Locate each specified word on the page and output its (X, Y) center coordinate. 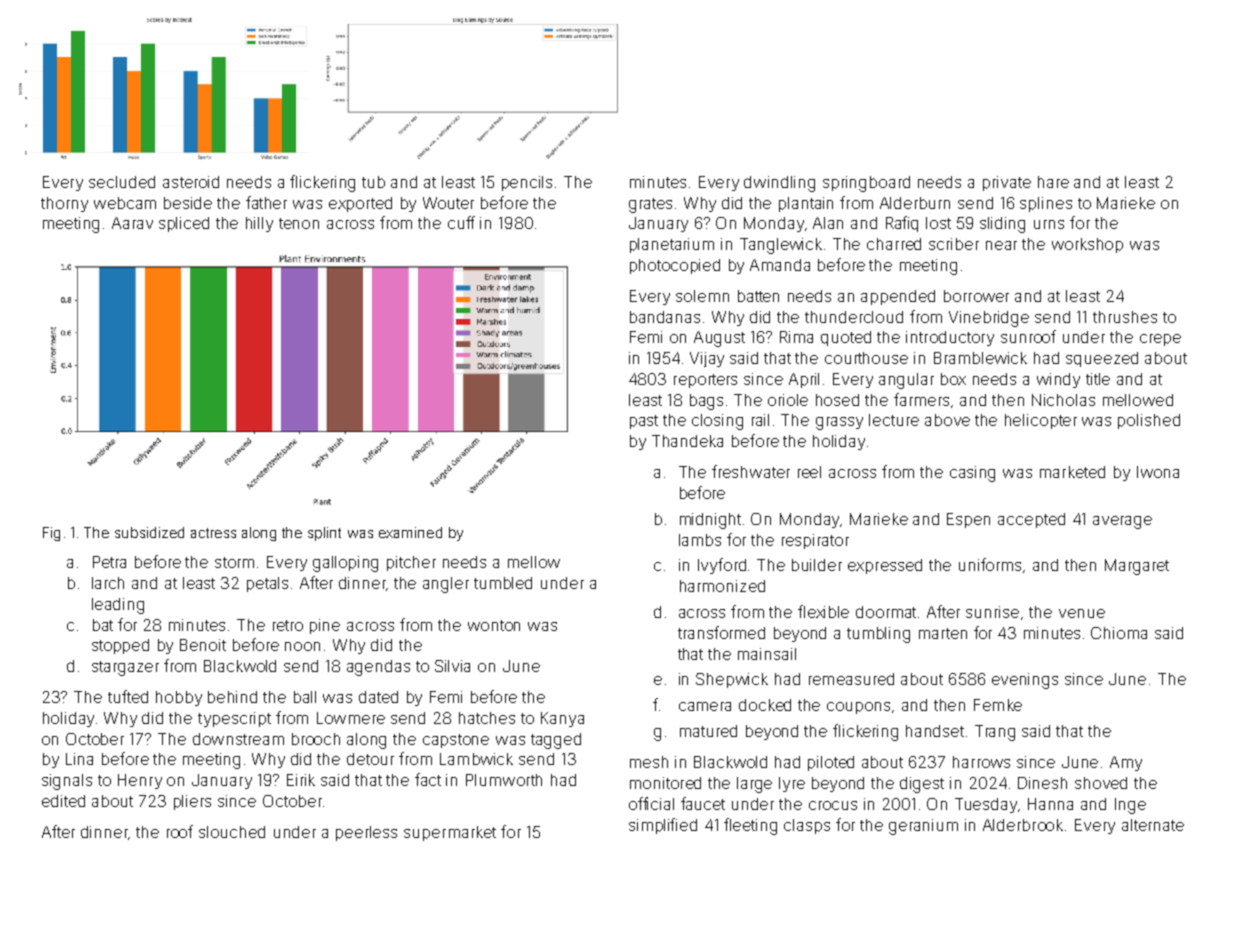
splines (1046, 204)
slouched (232, 832)
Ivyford (722, 566)
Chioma (1119, 633)
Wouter (448, 203)
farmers (921, 399)
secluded (122, 182)
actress (213, 533)
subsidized (149, 532)
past (644, 422)
